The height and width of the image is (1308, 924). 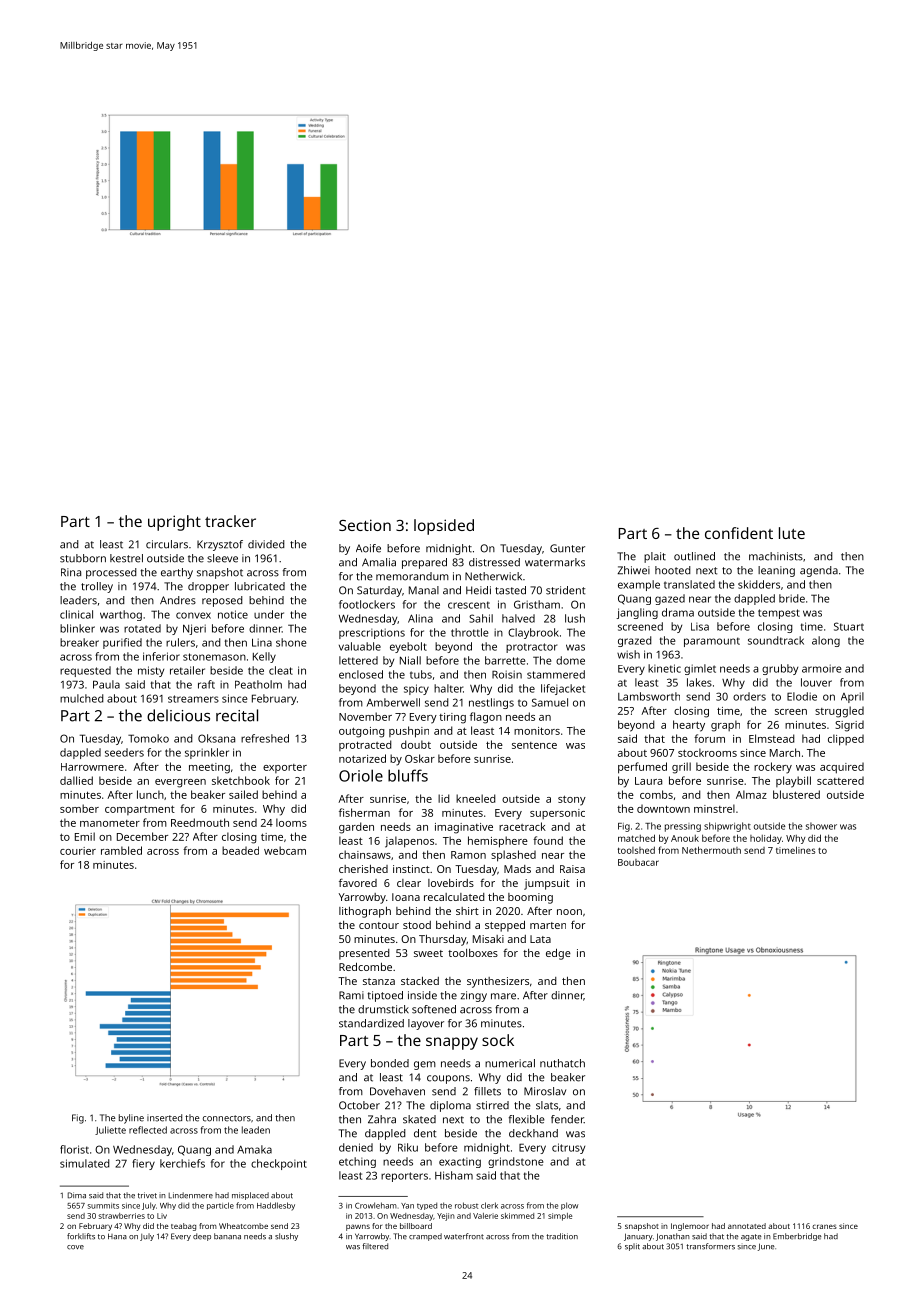 I want to click on reflected, so click(x=148, y=1130).
